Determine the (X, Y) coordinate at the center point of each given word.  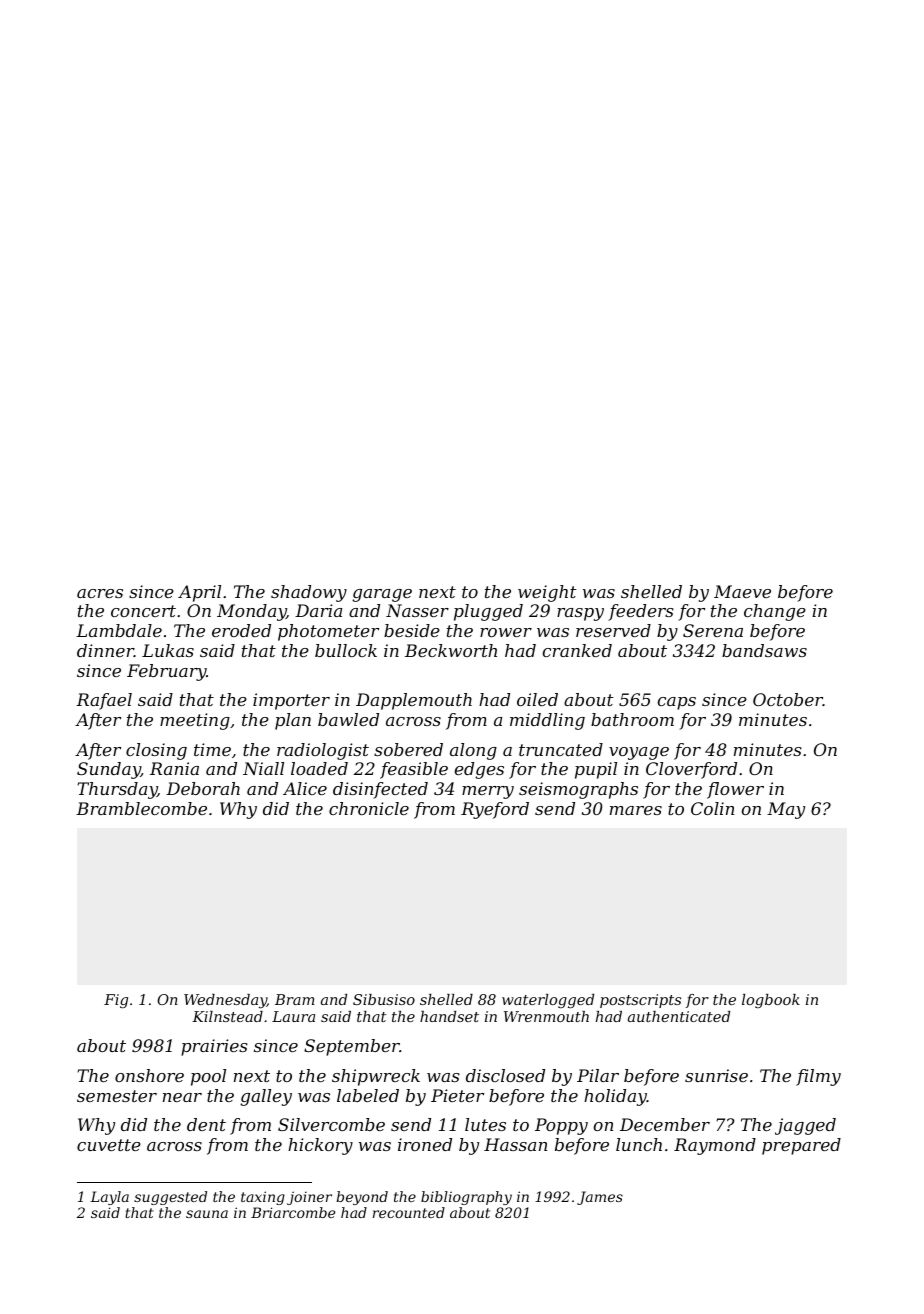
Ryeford (495, 810)
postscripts (640, 1001)
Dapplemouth (414, 701)
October (788, 699)
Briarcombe (293, 1212)
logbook (771, 1001)
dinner (105, 650)
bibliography (466, 1198)
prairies (214, 1047)
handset (449, 1016)
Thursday (117, 790)
